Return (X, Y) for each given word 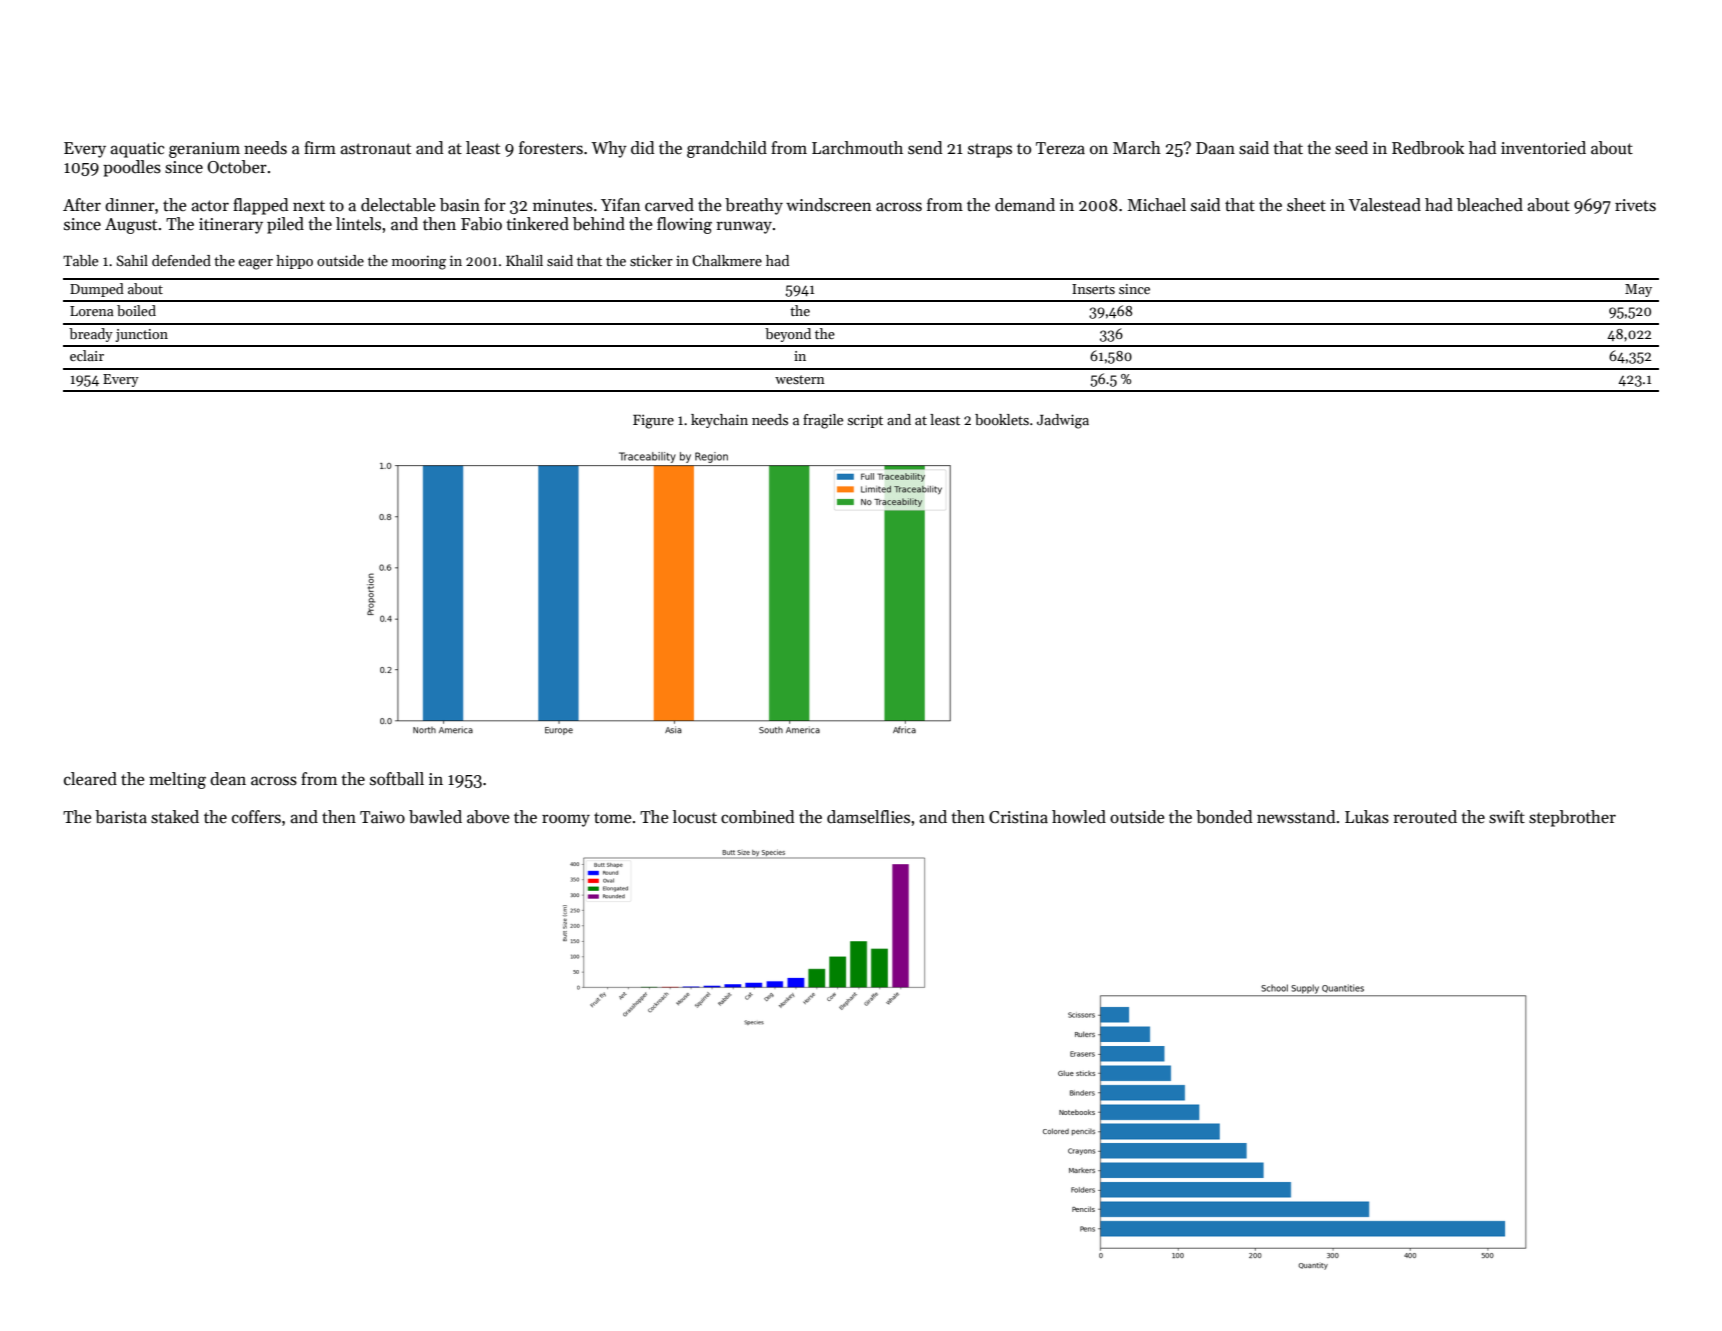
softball (397, 779)
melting (177, 780)
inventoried (1543, 147)
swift (1507, 817)
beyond (788, 335)
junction (141, 335)
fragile (823, 421)
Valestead (1385, 205)
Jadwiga (1063, 421)
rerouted (1425, 817)
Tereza (1060, 148)
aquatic (137, 150)
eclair (87, 355)
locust (695, 817)
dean (228, 779)
